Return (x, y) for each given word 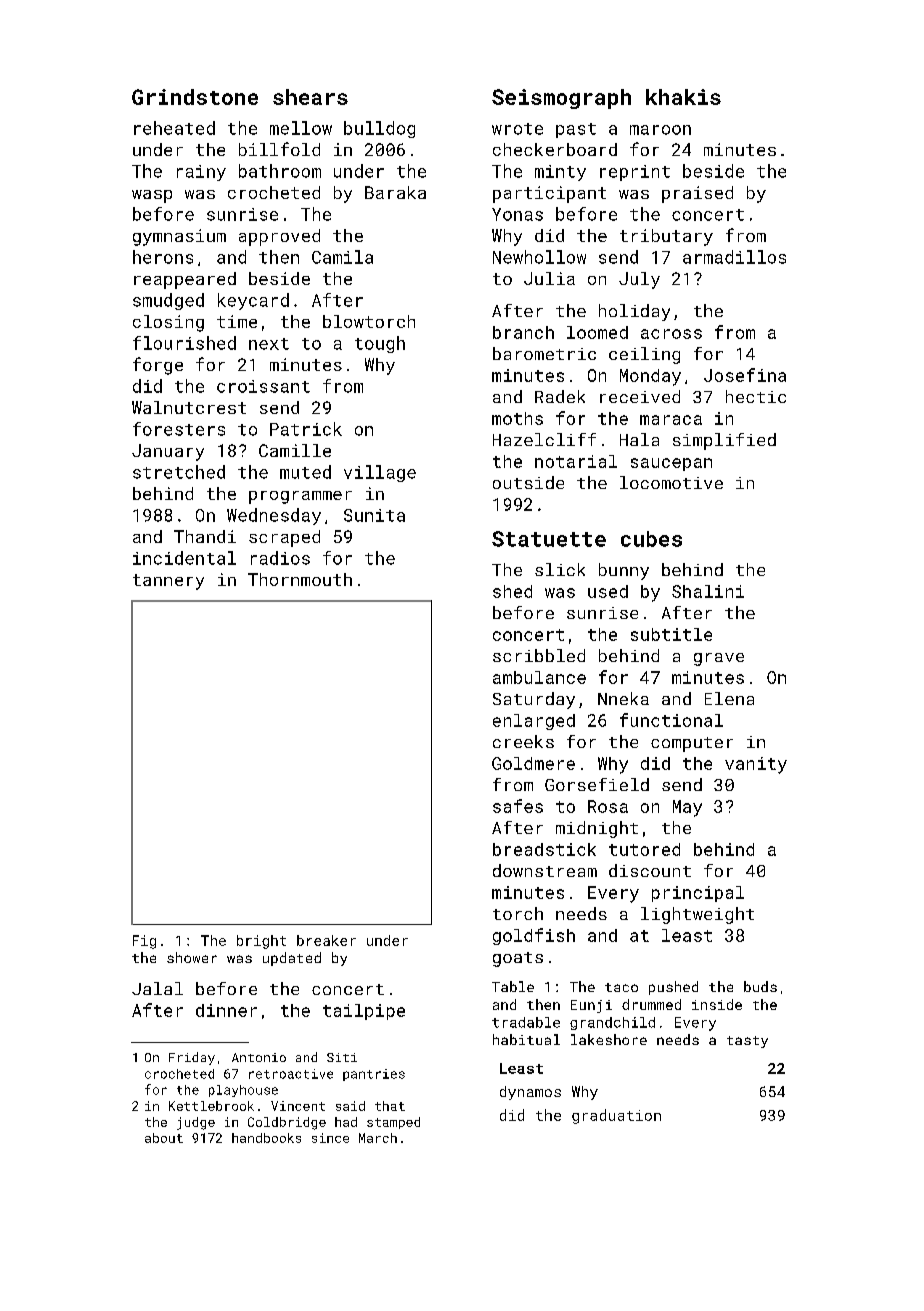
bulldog (379, 129)
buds (760, 986)
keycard (253, 301)
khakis (683, 97)
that (390, 1106)
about (164, 1138)
